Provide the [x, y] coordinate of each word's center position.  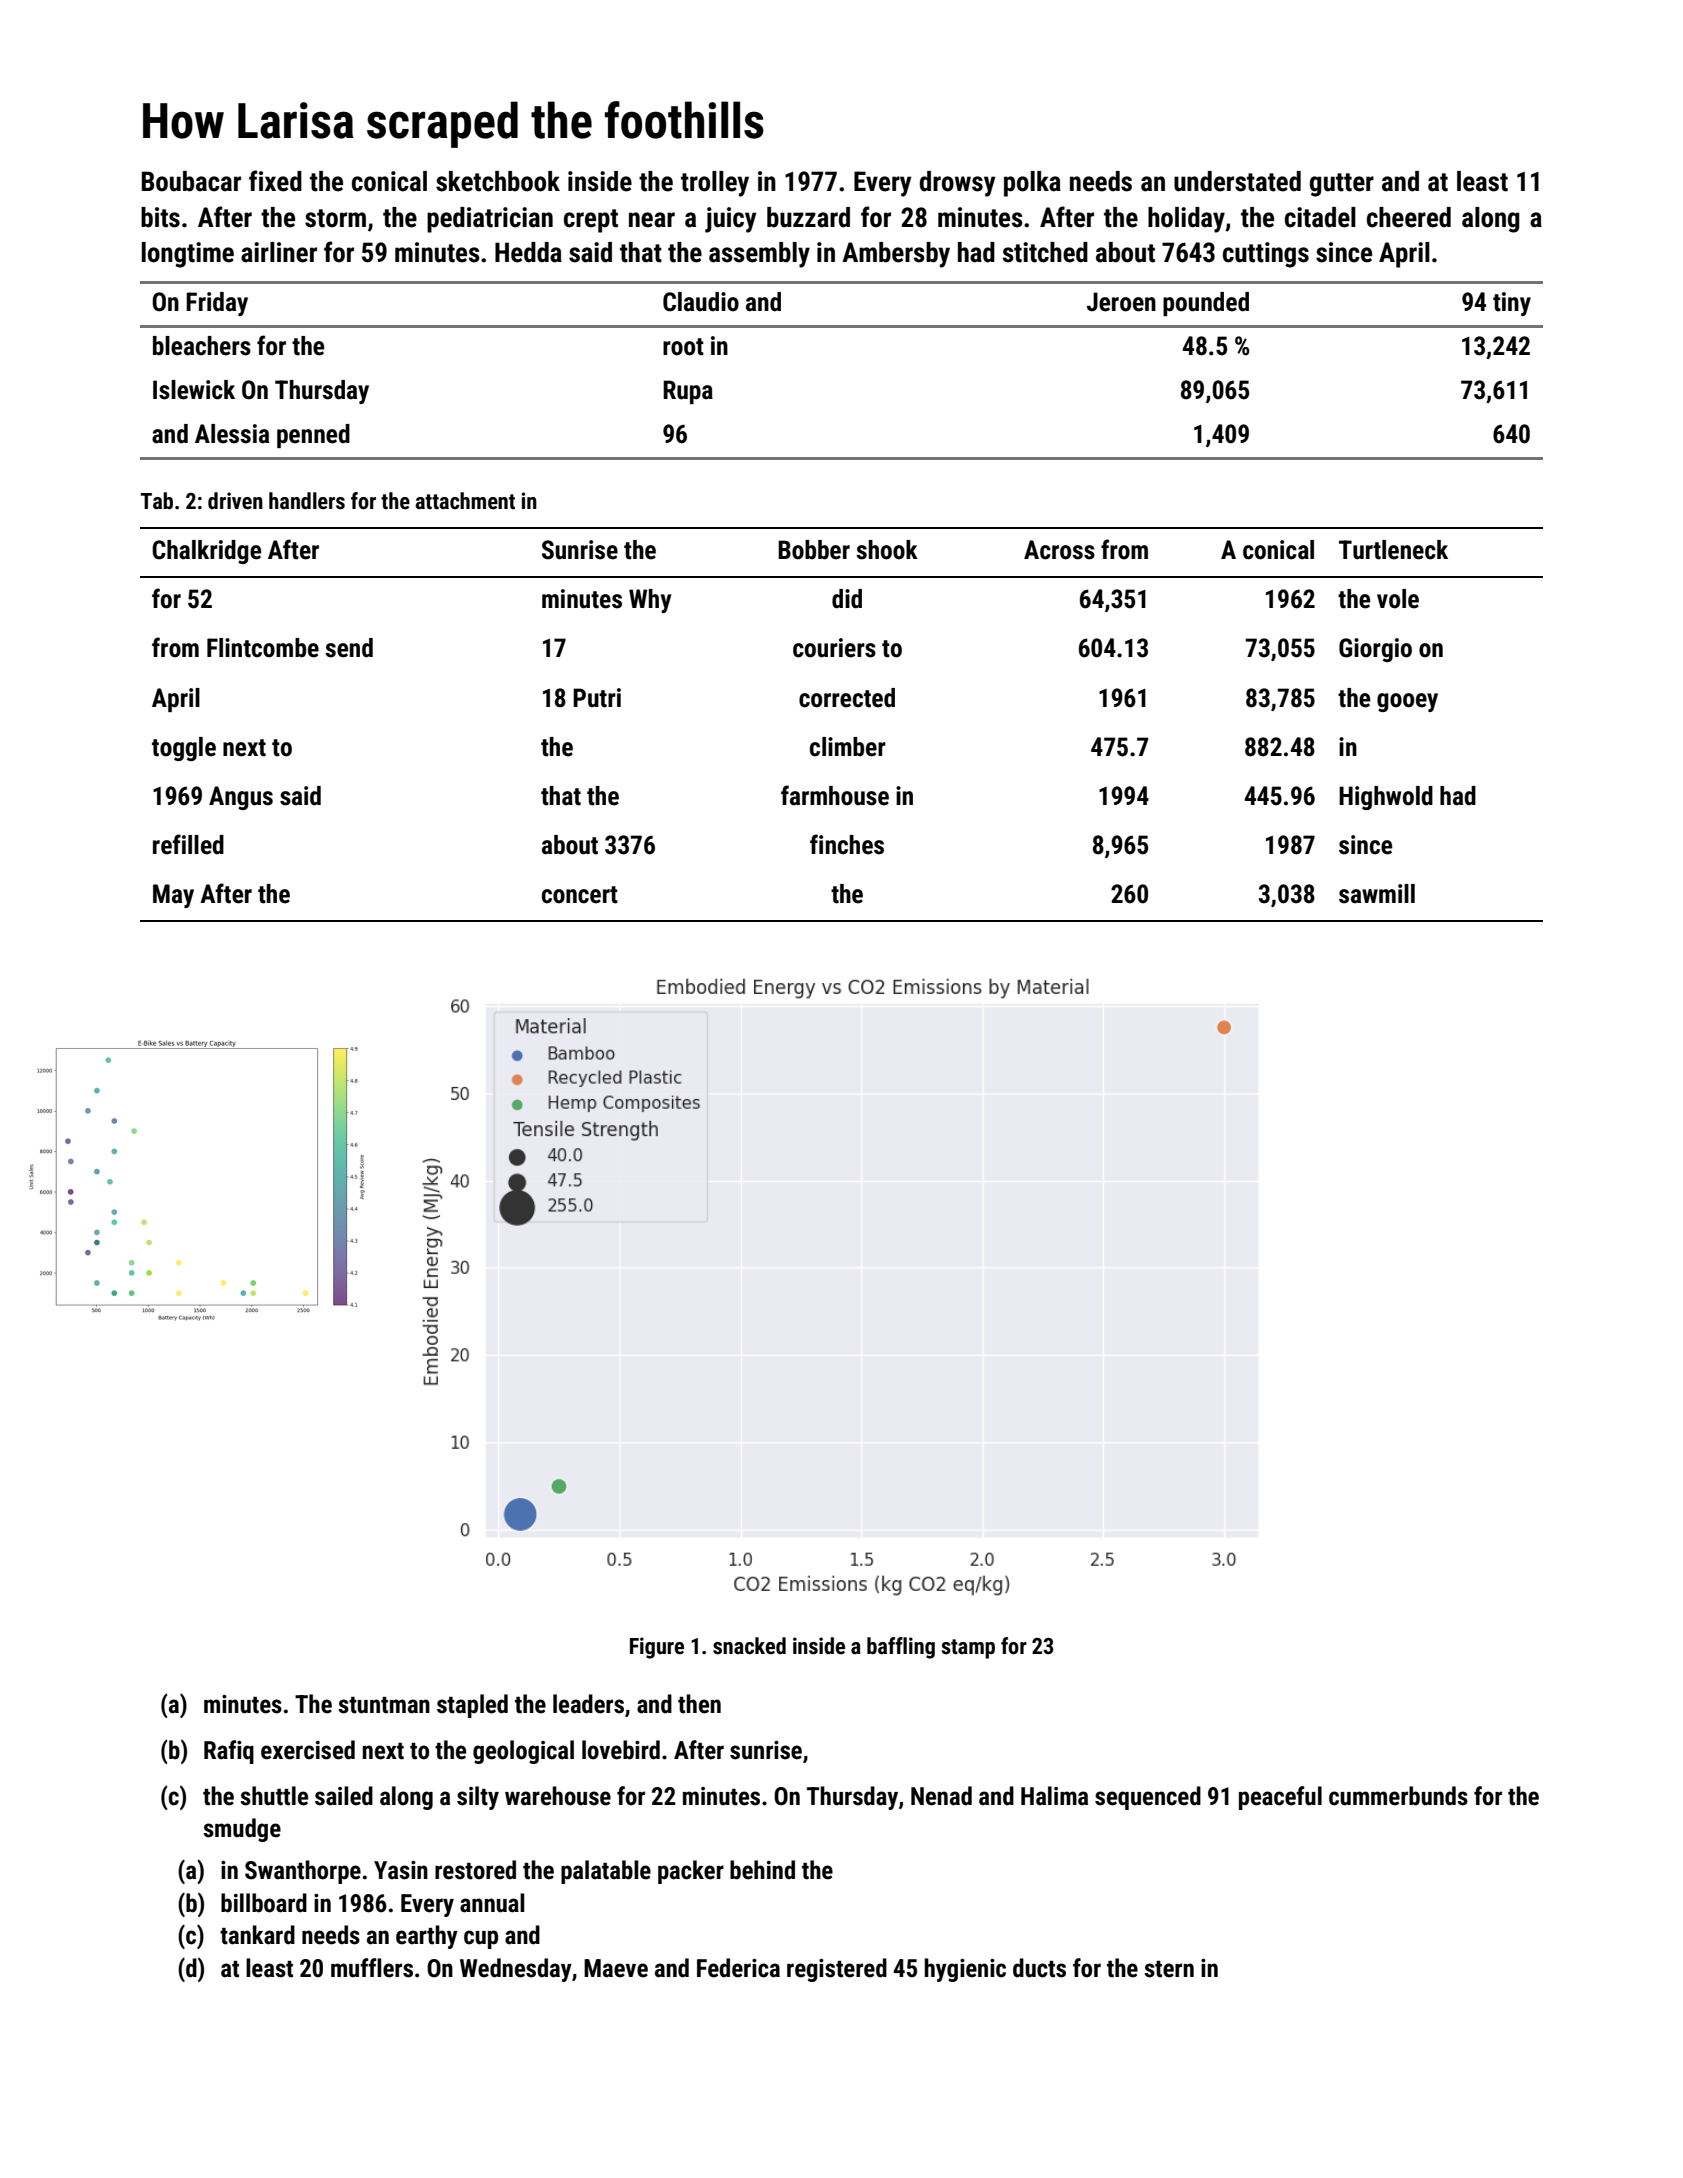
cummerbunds [1398, 1796]
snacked [749, 1646]
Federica [738, 1968]
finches [847, 844]
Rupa [688, 392]
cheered [1409, 217]
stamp [968, 1649]
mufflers [372, 1968]
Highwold [1386, 798]
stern [1169, 1969]
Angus [241, 798]
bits [160, 217]
